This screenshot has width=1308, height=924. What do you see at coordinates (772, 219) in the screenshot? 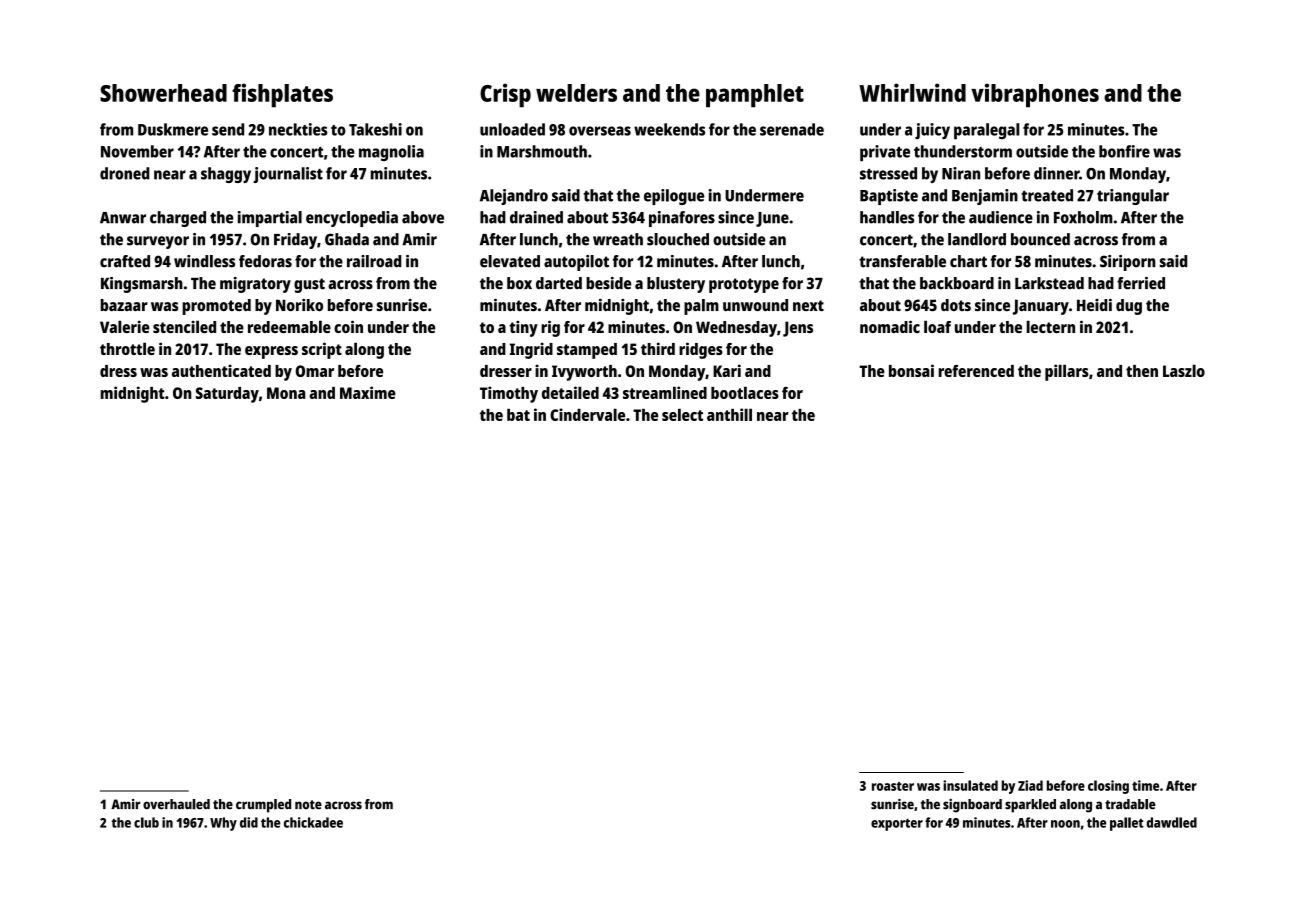
I see `June` at bounding box center [772, 219].
